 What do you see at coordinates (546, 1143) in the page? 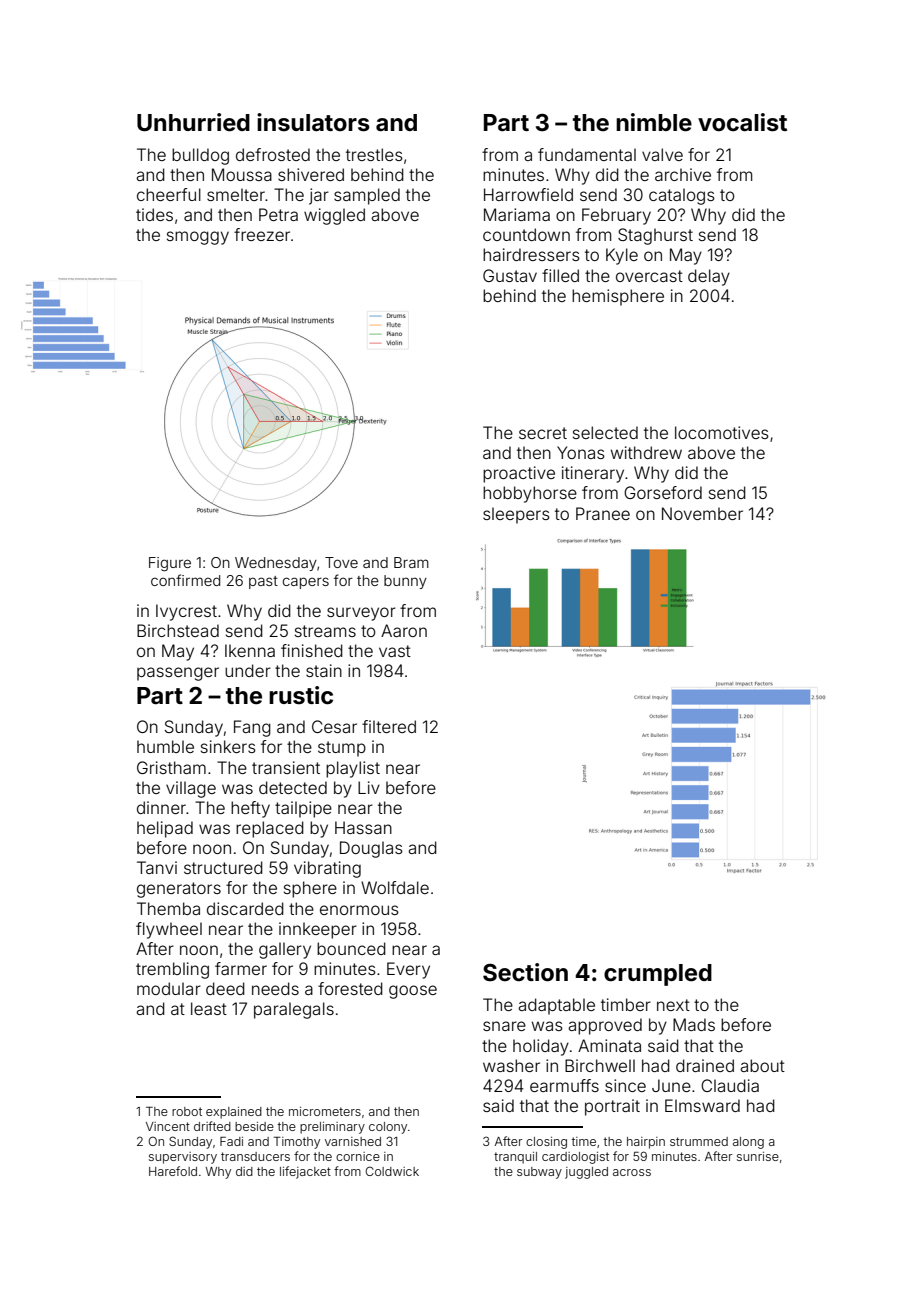
I see `closing` at bounding box center [546, 1143].
